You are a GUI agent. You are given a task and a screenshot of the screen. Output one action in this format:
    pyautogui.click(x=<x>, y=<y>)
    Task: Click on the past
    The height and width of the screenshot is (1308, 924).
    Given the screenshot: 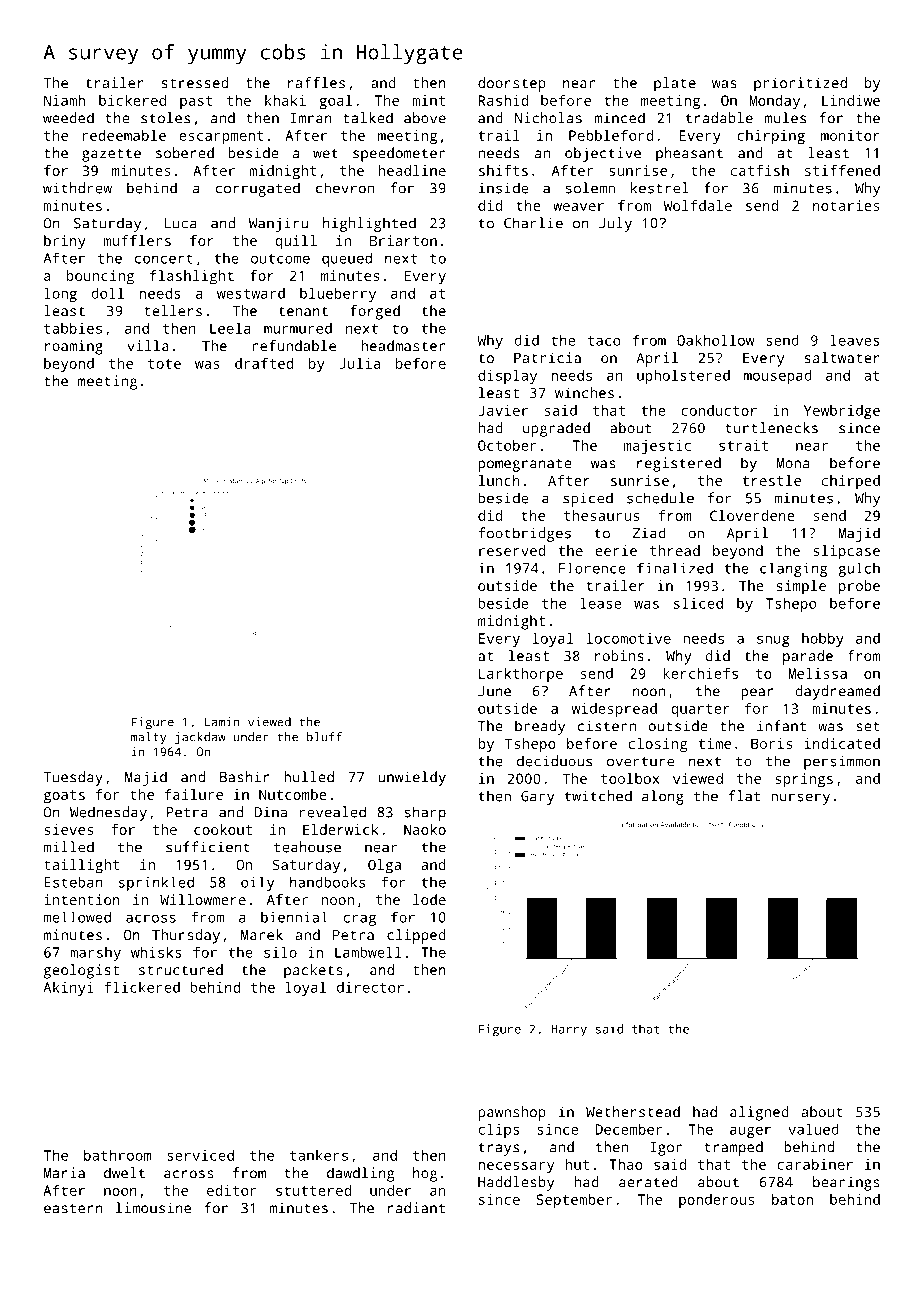 What is the action you would take?
    pyautogui.click(x=196, y=102)
